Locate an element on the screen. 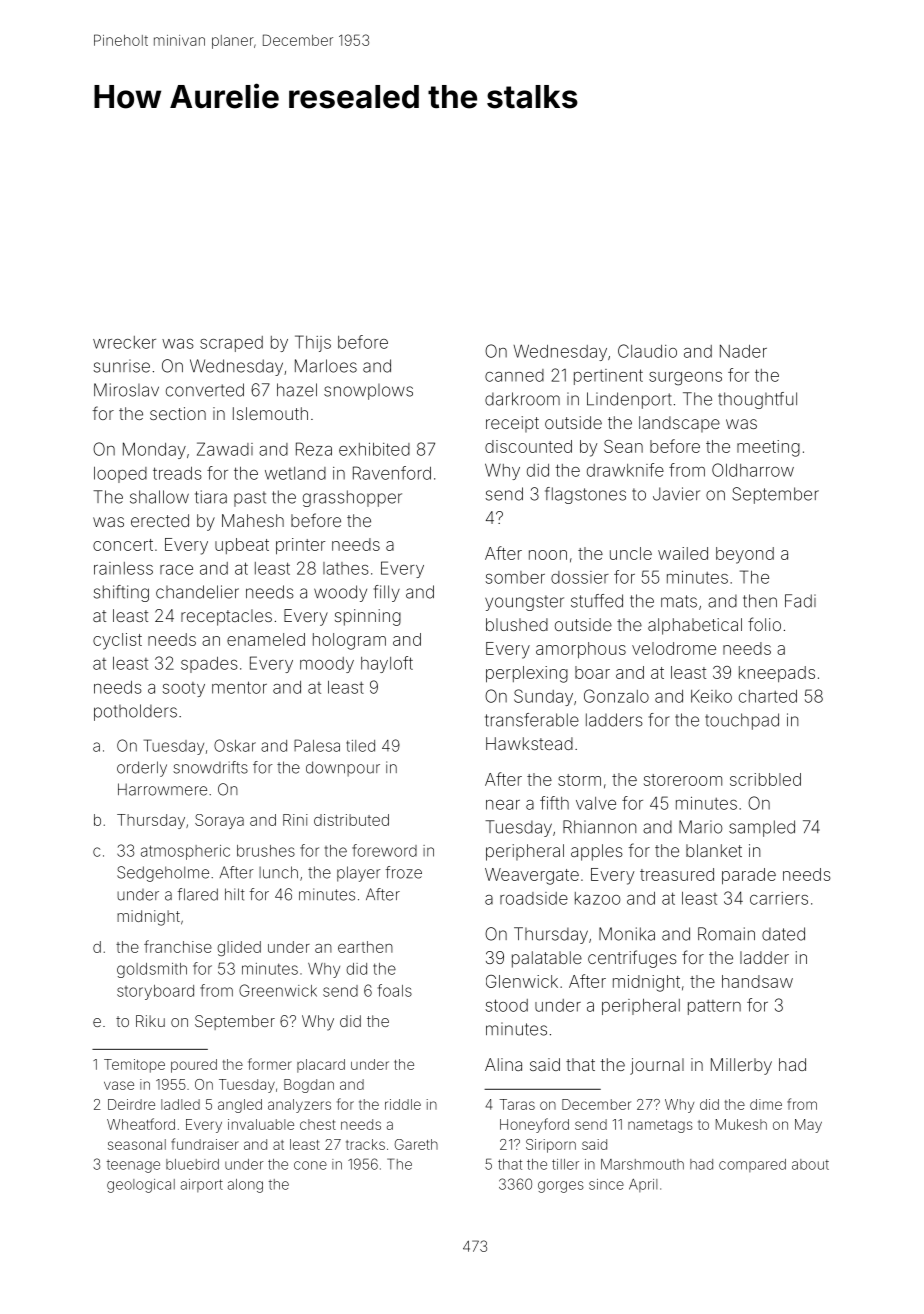 This screenshot has width=924, height=1314. Claudio is located at coordinates (647, 351).
